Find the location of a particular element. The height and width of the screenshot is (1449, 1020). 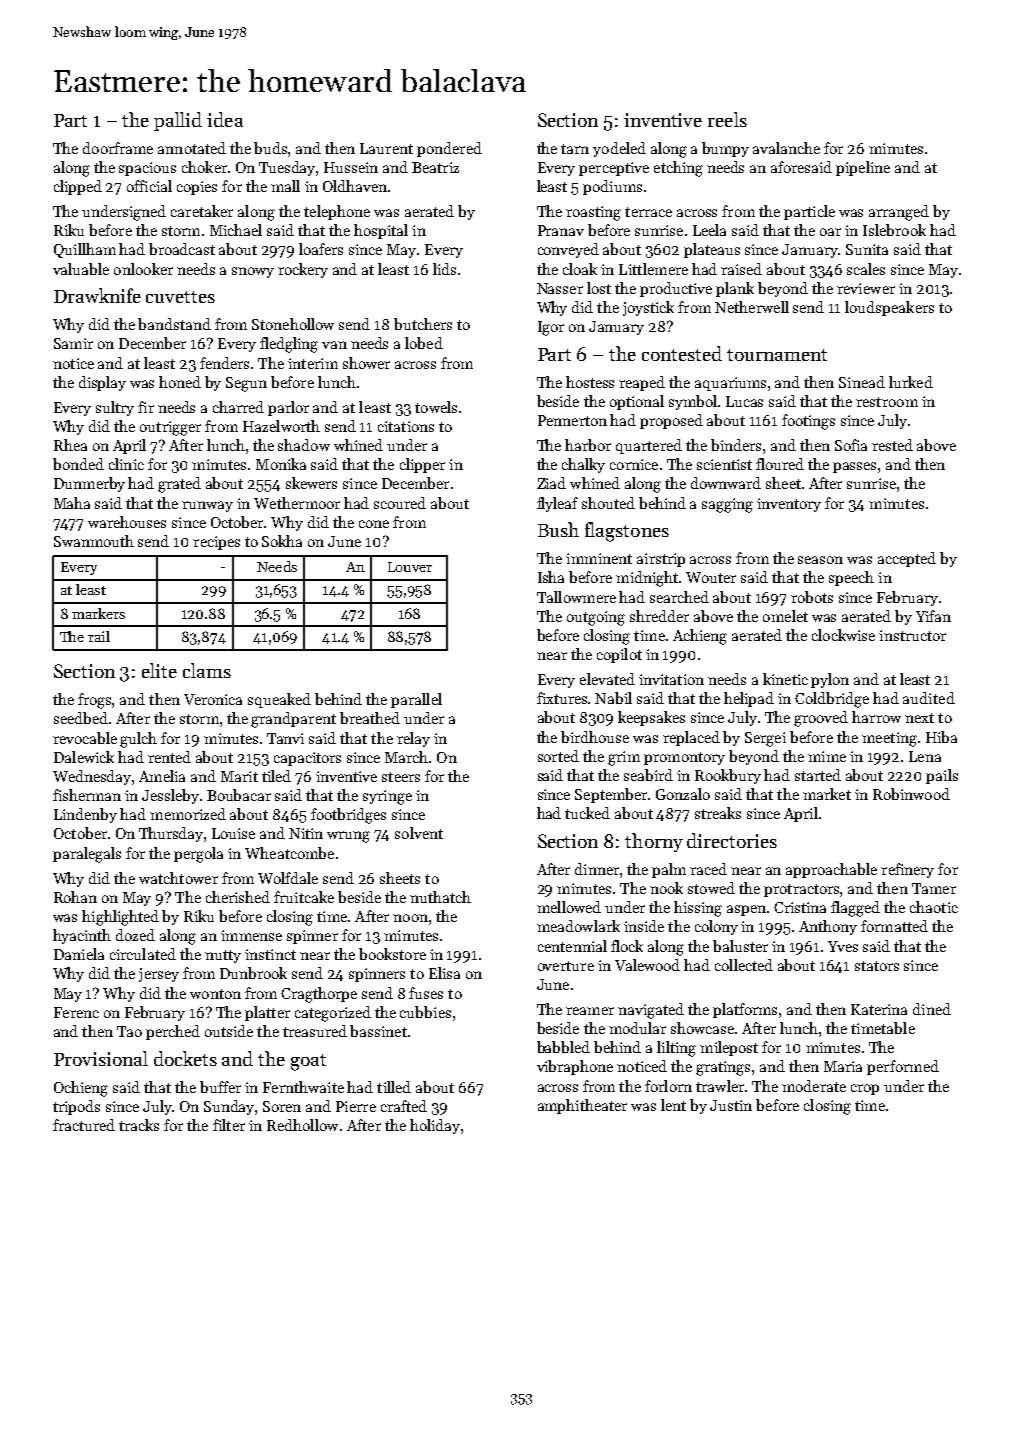

Pranav is located at coordinates (561, 230).
